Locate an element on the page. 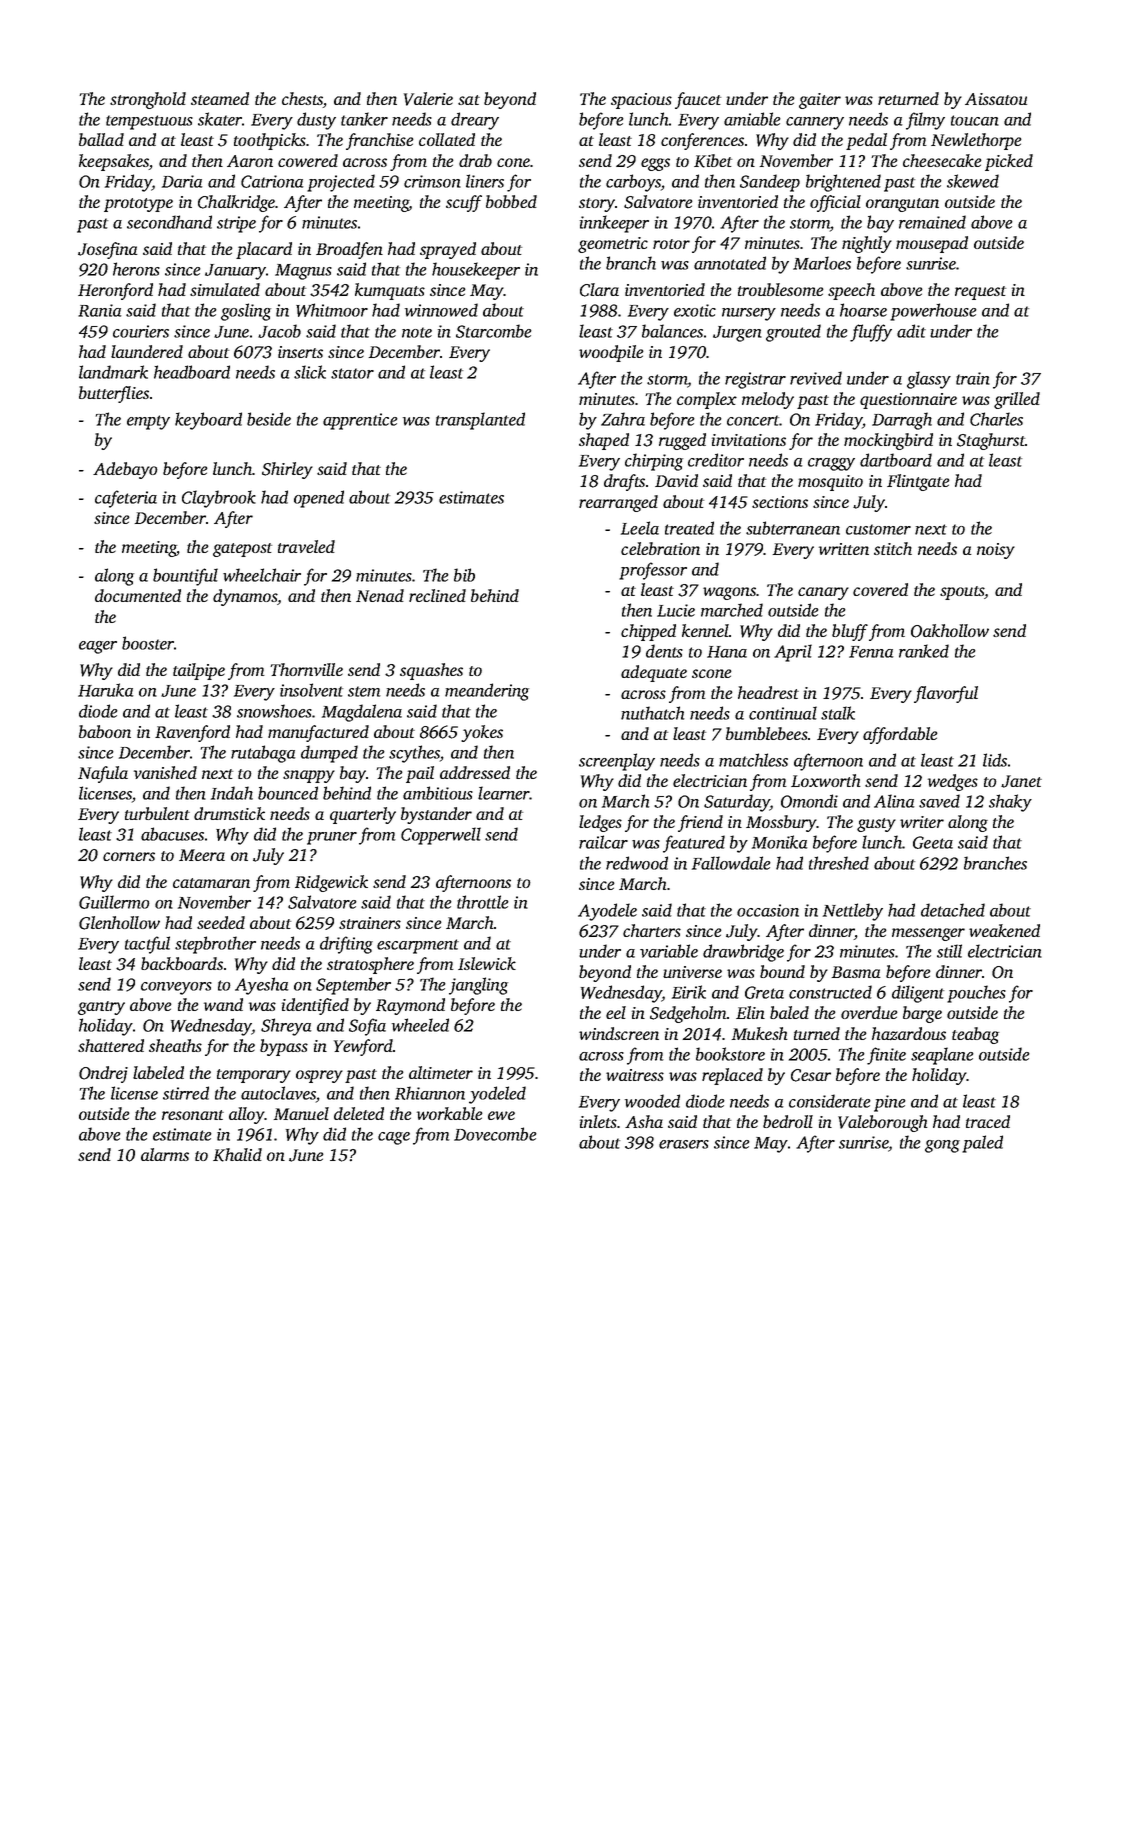  Chalkridge is located at coordinates (236, 203).
